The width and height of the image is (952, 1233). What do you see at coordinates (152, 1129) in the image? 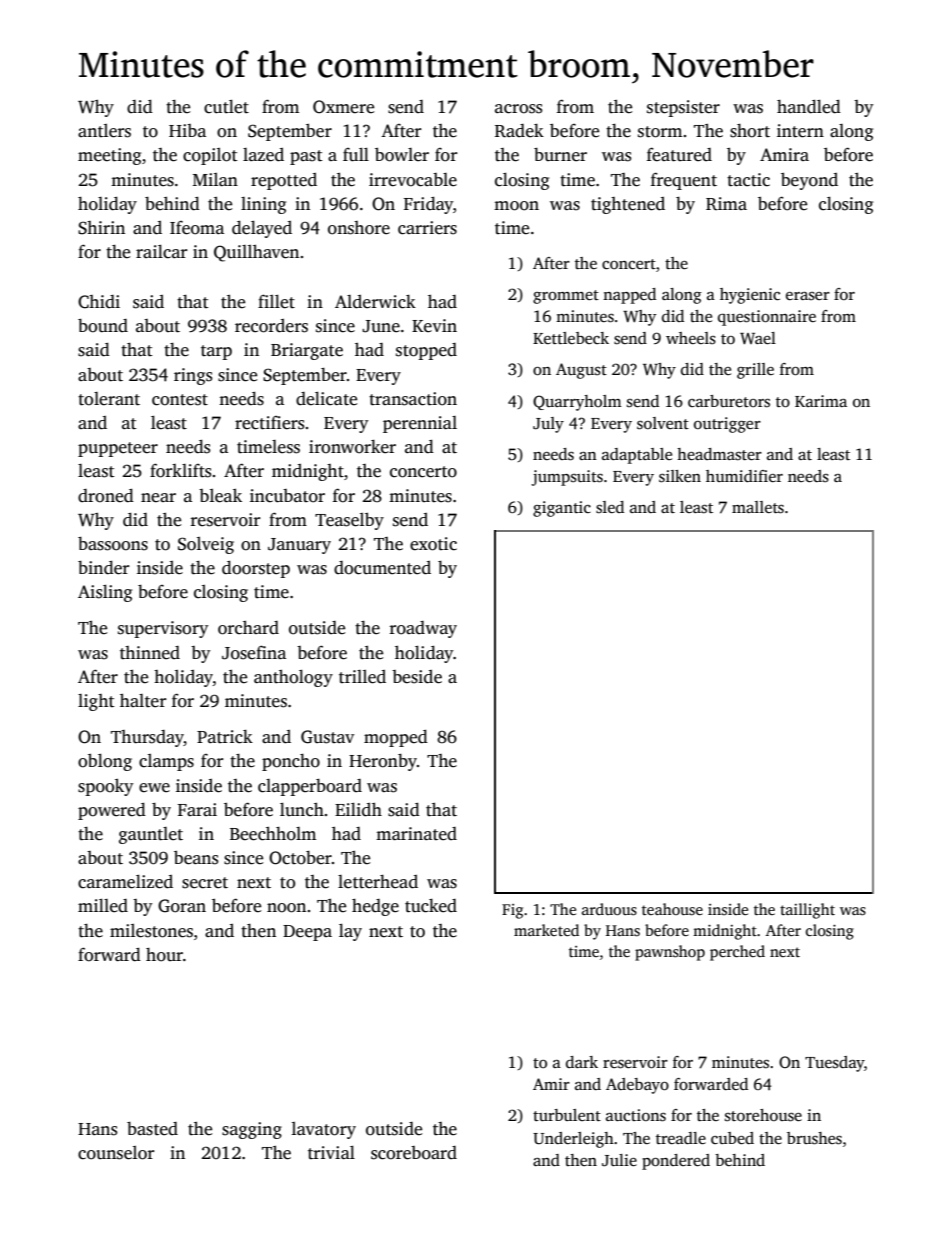
I see `basted` at bounding box center [152, 1129].
